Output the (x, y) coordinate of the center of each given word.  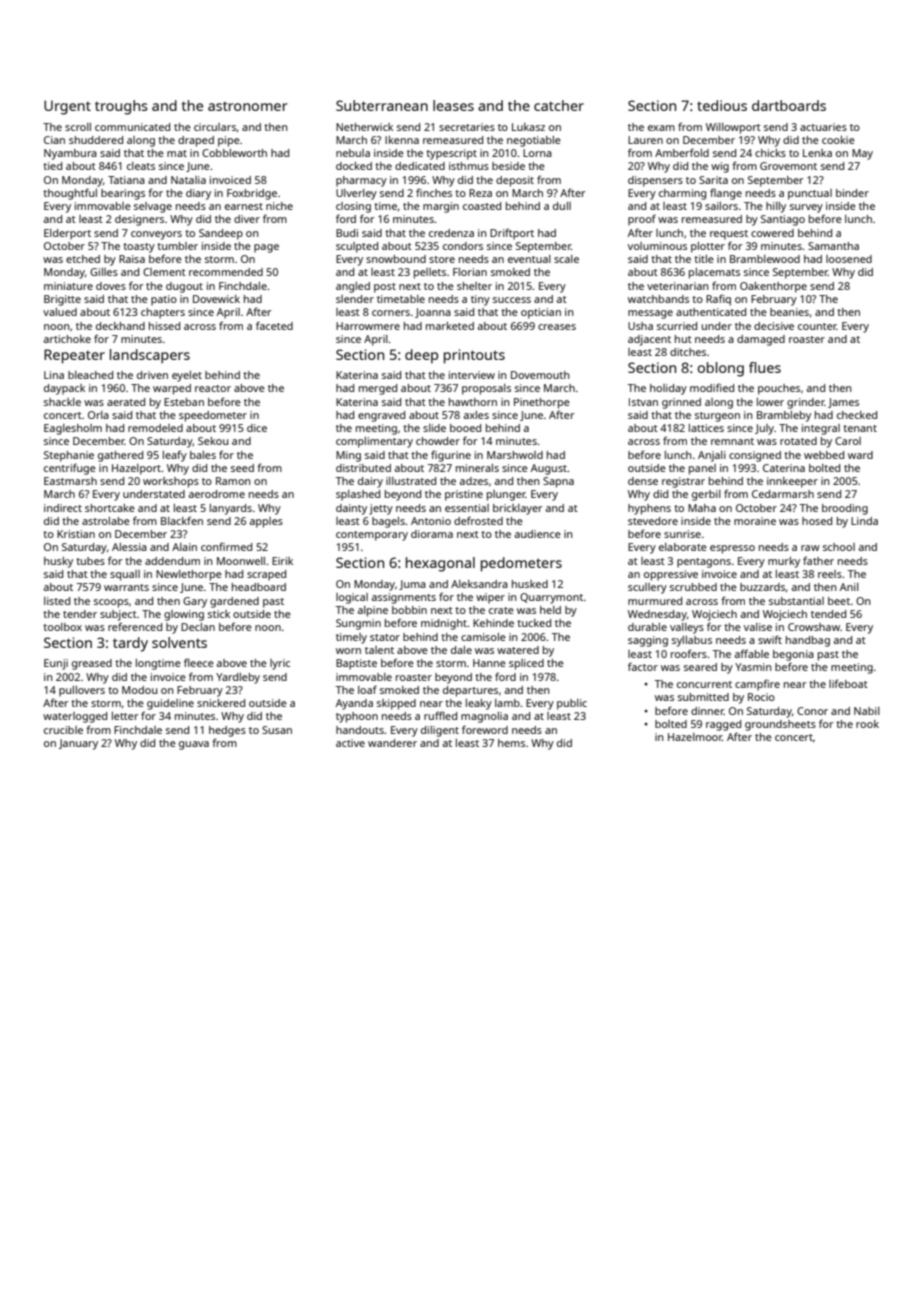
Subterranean (382, 105)
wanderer (392, 743)
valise (758, 627)
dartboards (789, 105)
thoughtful (70, 194)
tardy (130, 644)
